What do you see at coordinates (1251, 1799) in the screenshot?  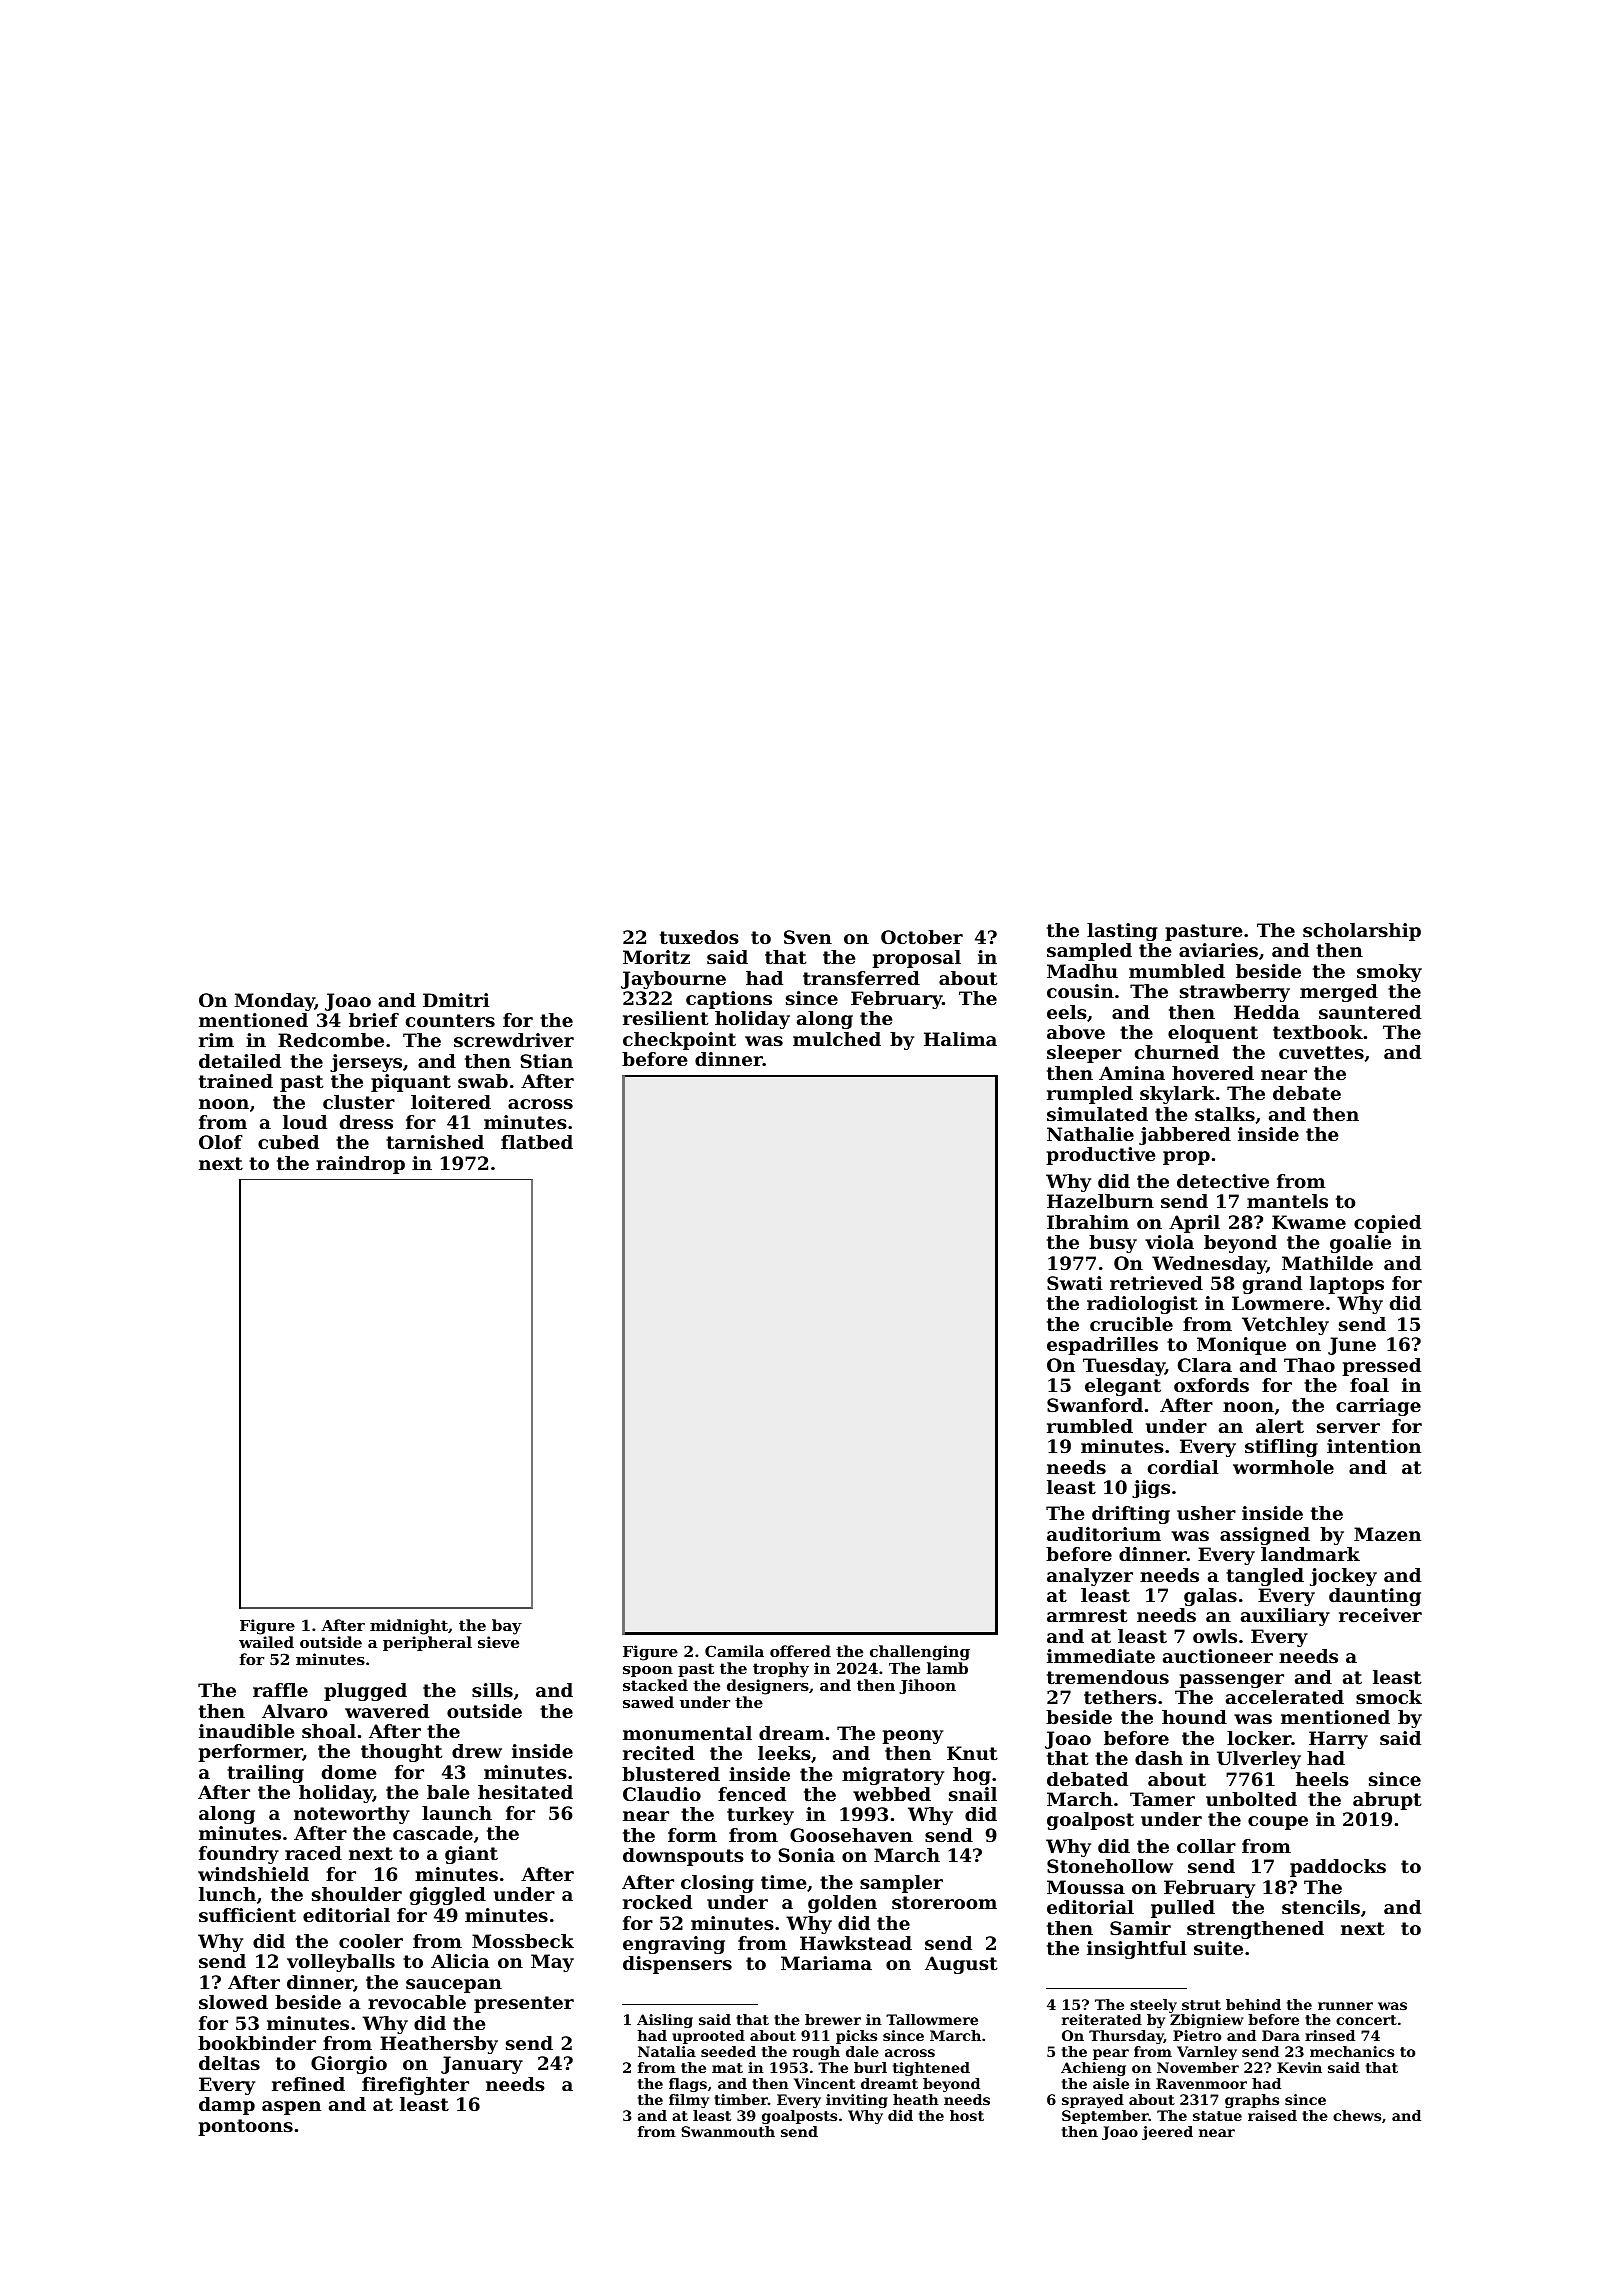 I see `unbolted` at bounding box center [1251, 1799].
